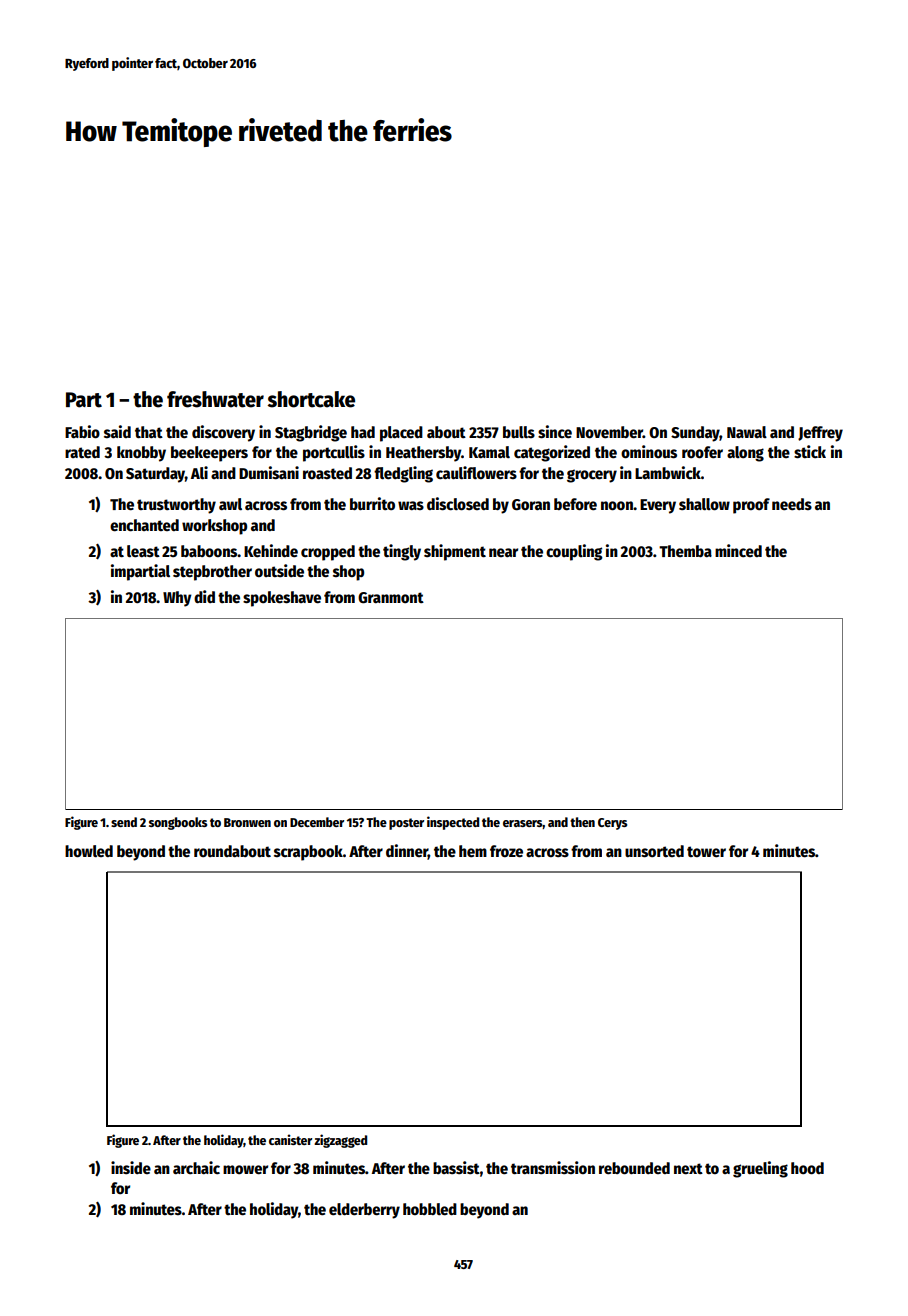  I want to click on least, so click(143, 551).
